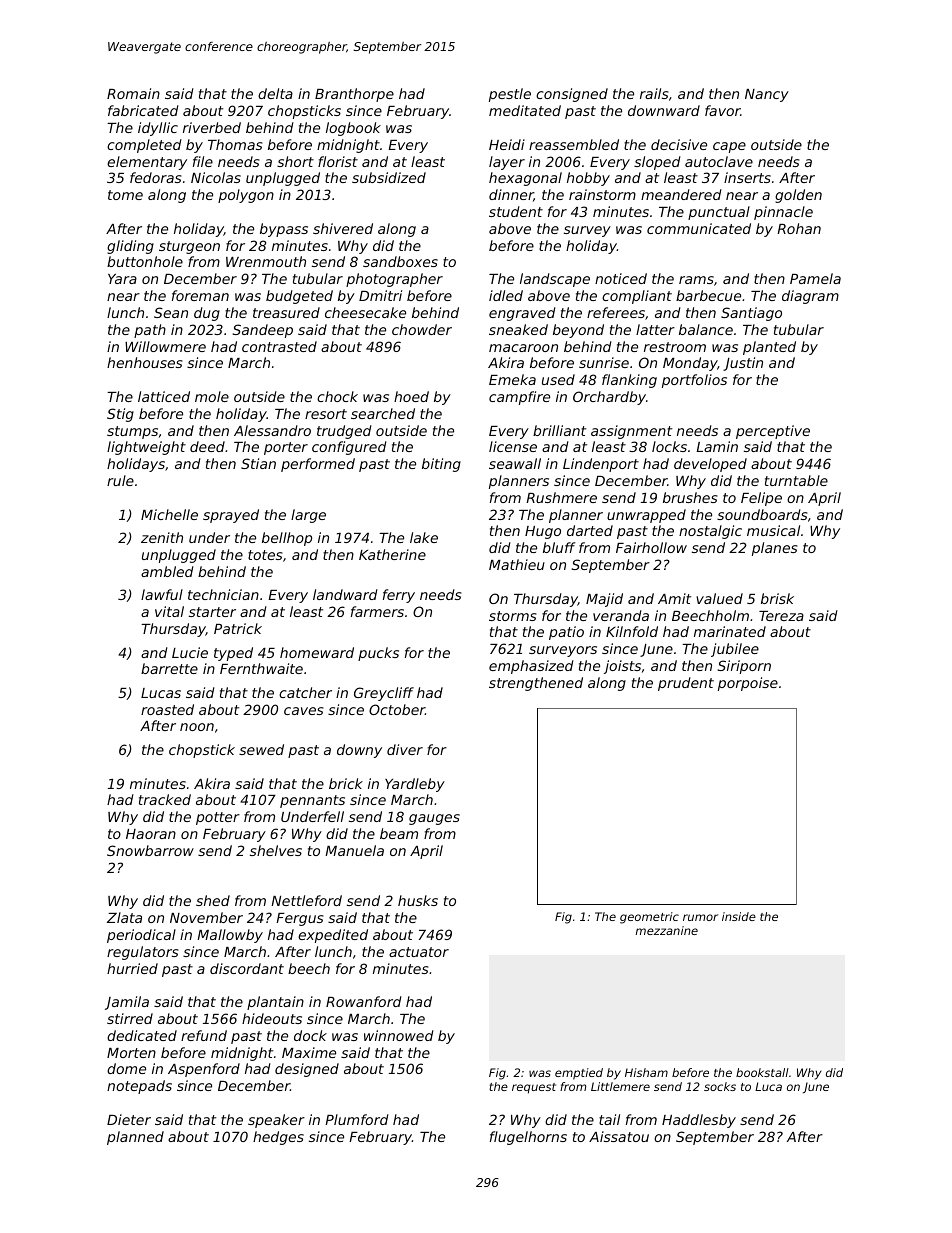 The image size is (952, 1233). I want to click on latter, so click(655, 329).
